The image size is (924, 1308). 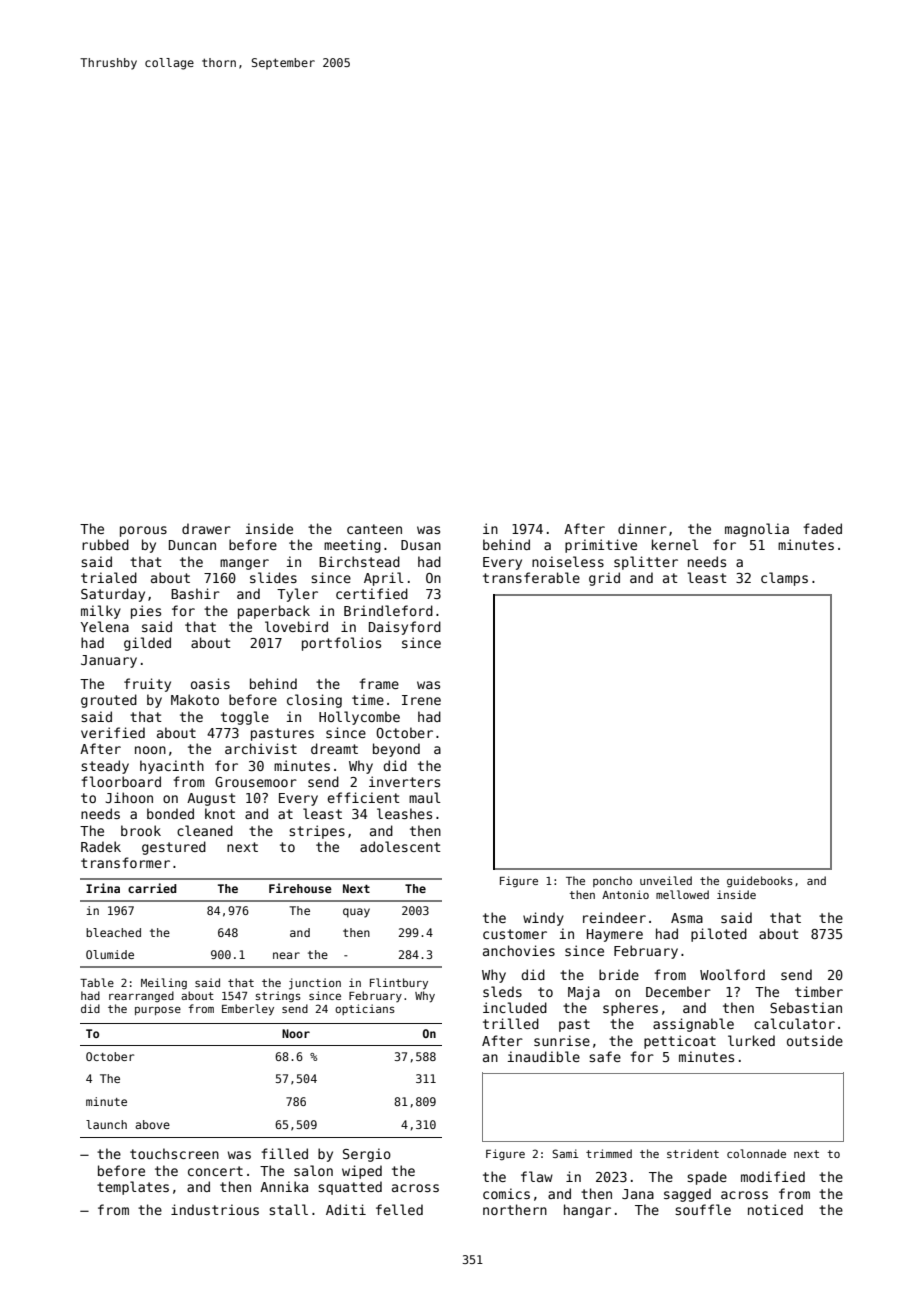 I want to click on guidebooks, so click(x=760, y=882).
